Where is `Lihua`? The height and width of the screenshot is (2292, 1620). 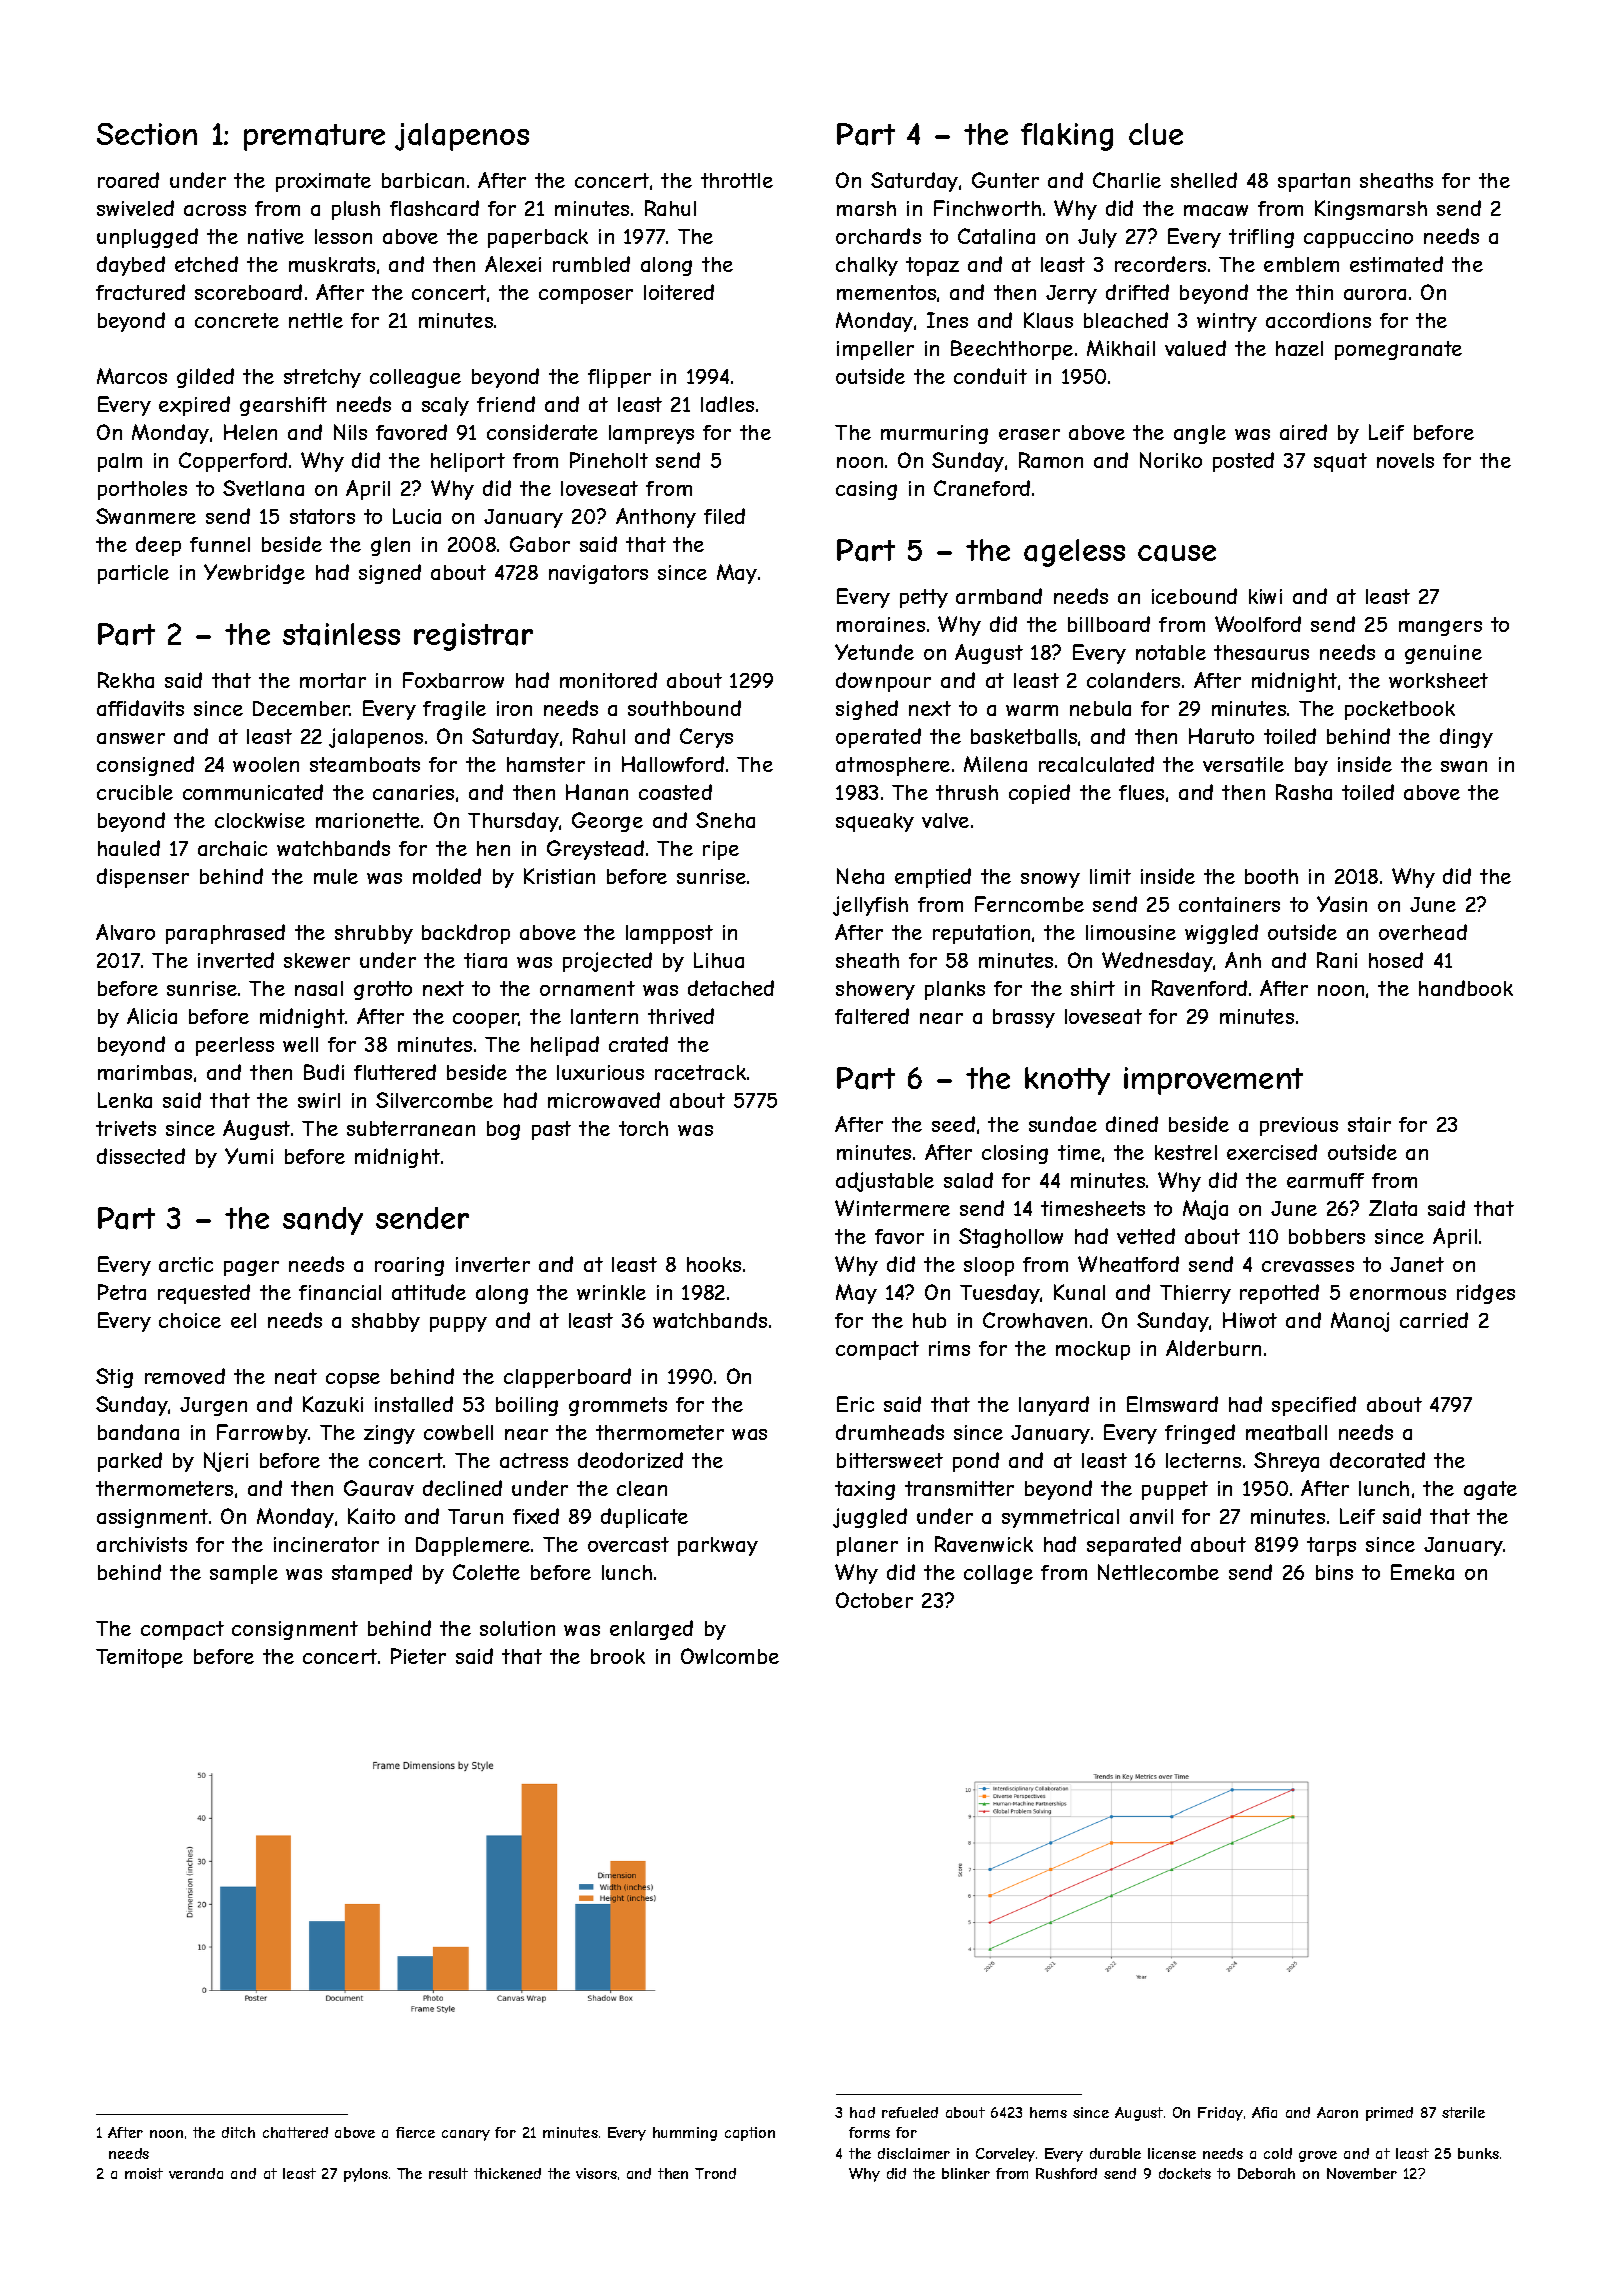
Lihua is located at coordinates (719, 960).
